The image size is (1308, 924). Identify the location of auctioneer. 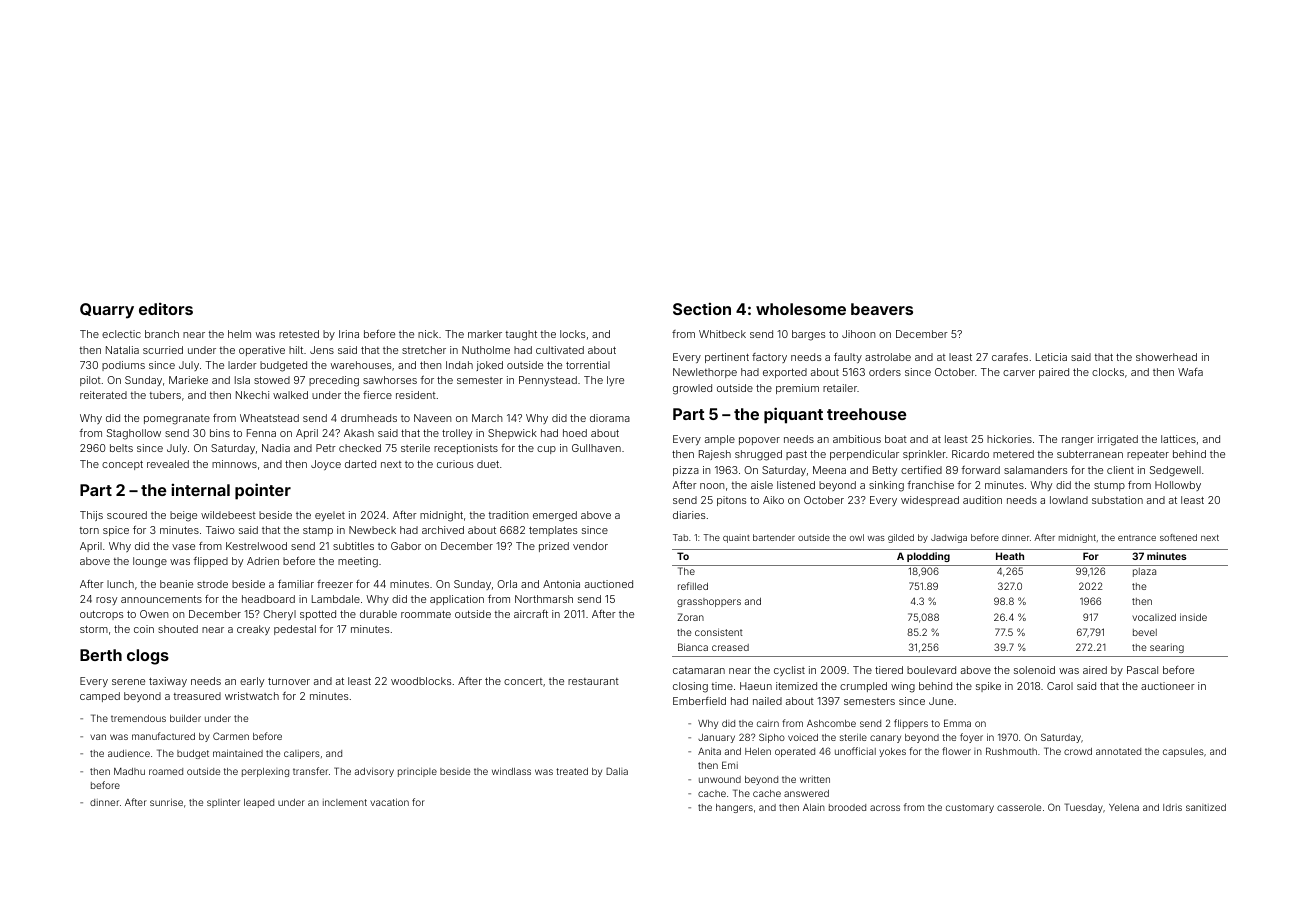
(1168, 686).
